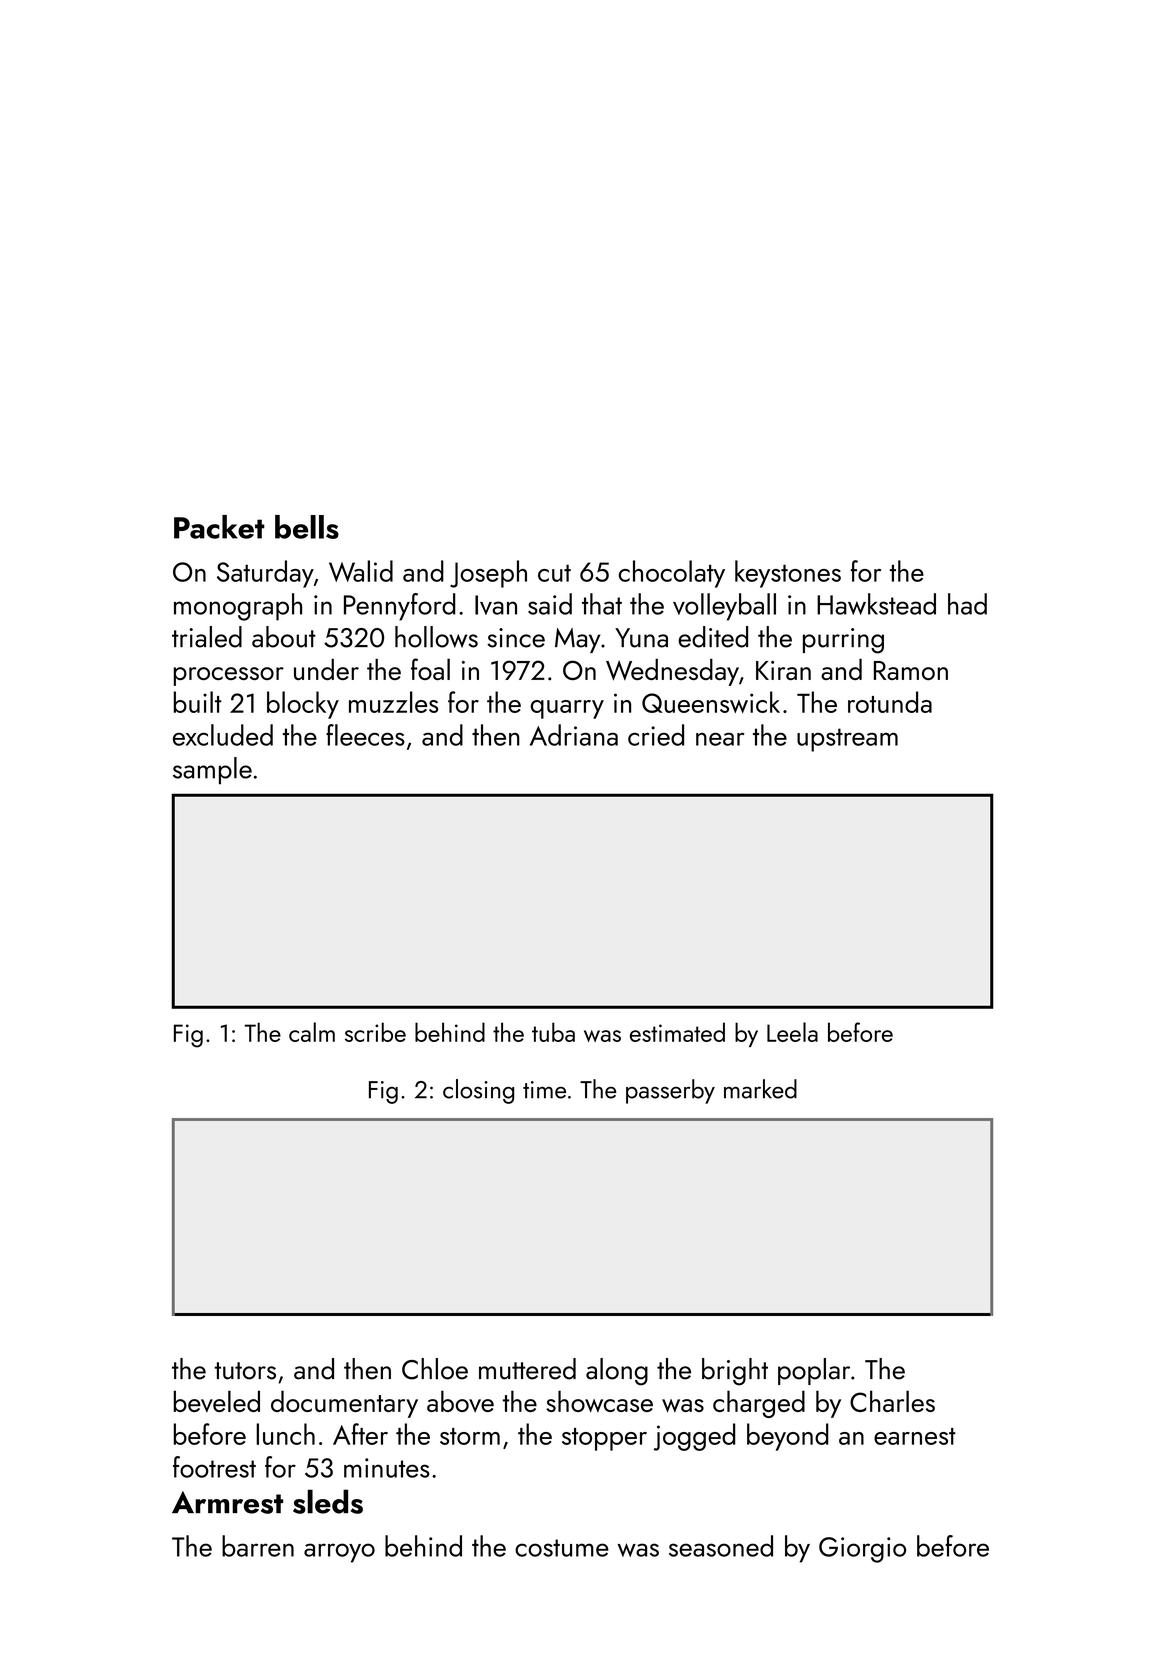  What do you see at coordinates (258, 1546) in the screenshot?
I see `barren` at bounding box center [258, 1546].
